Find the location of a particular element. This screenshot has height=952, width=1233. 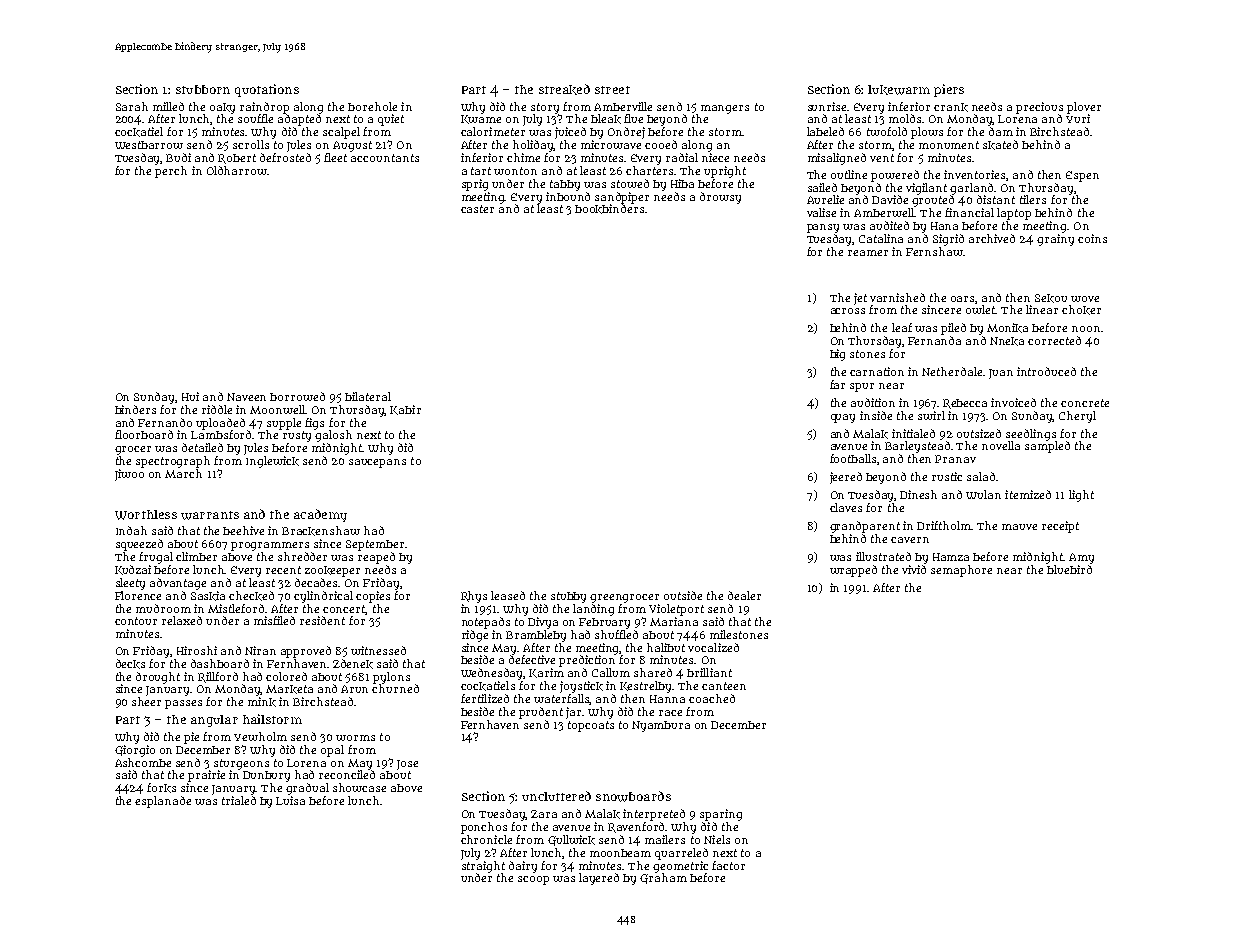

notepads is located at coordinates (486, 623).
